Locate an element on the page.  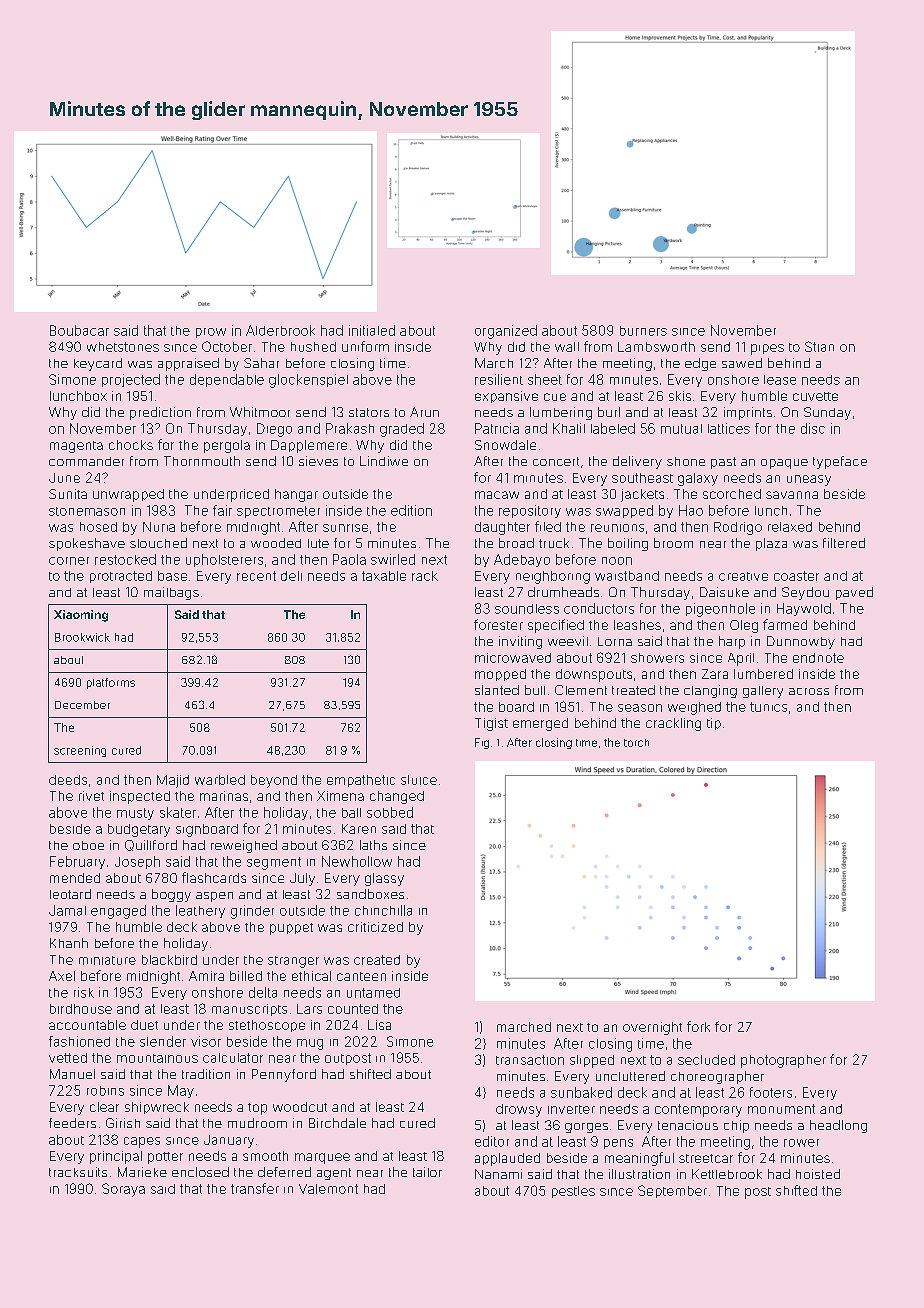
Marieke is located at coordinates (142, 1172).
